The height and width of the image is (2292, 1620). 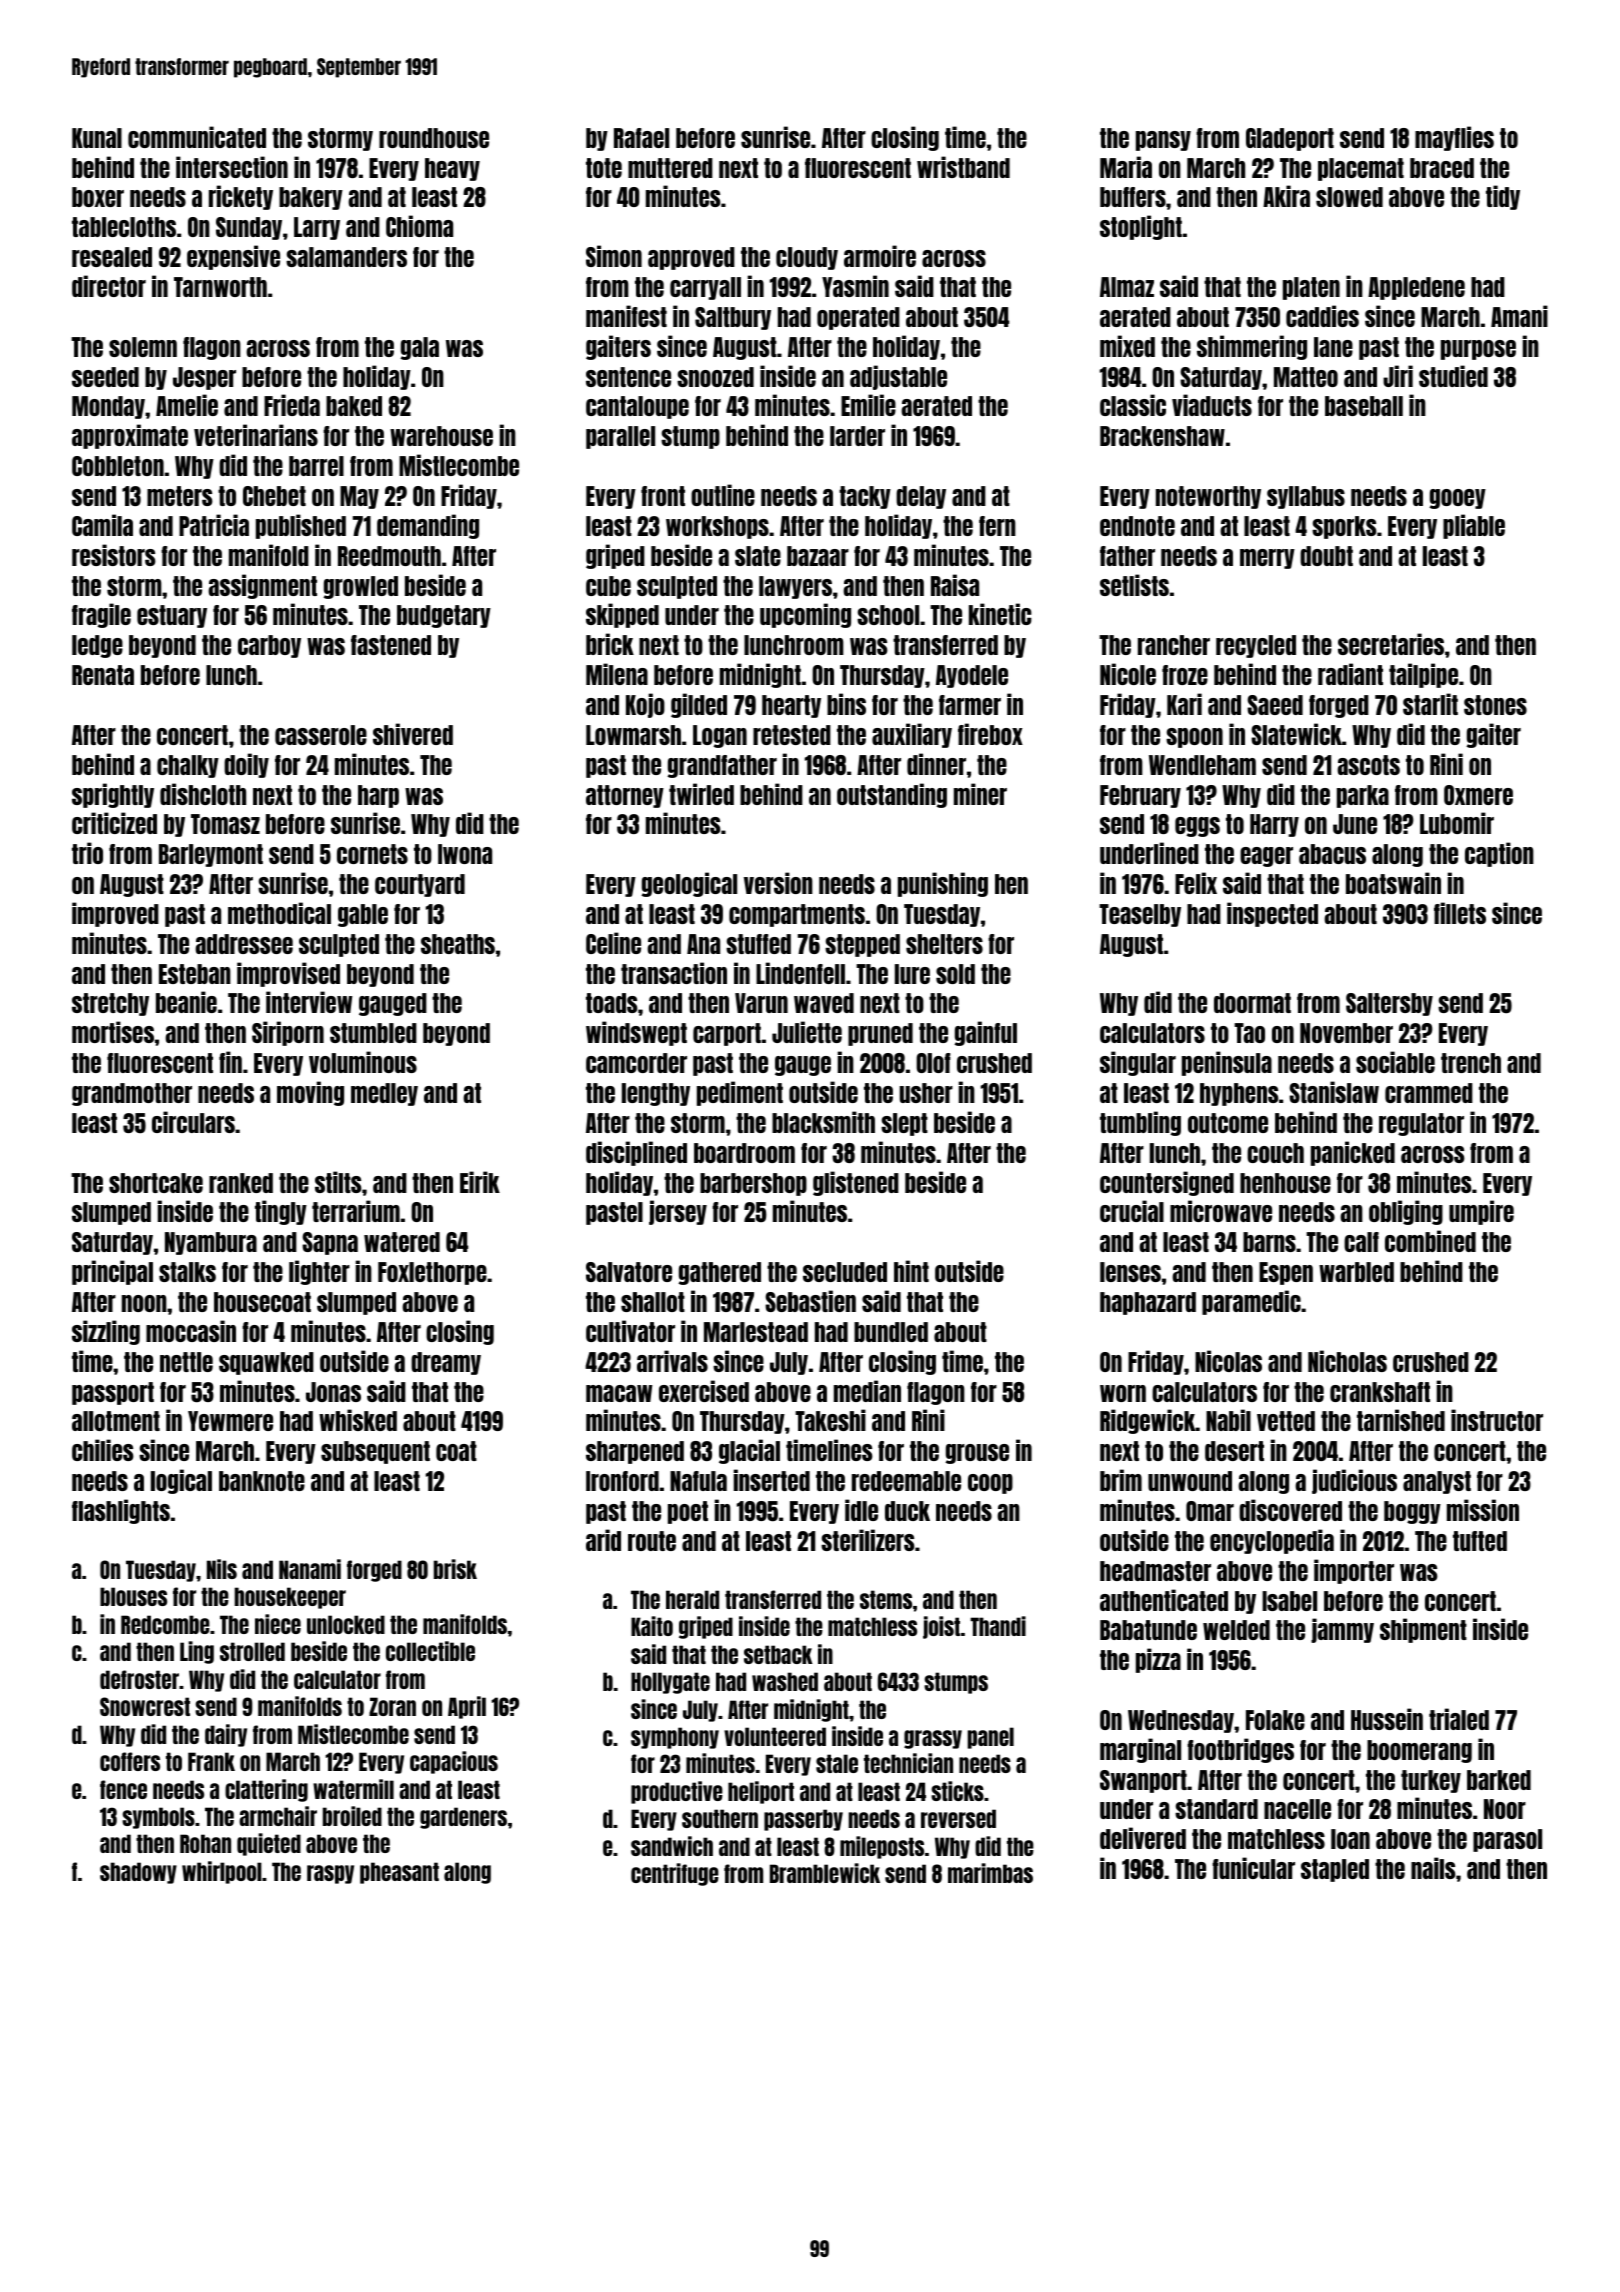 I want to click on Rafael, so click(x=641, y=138).
